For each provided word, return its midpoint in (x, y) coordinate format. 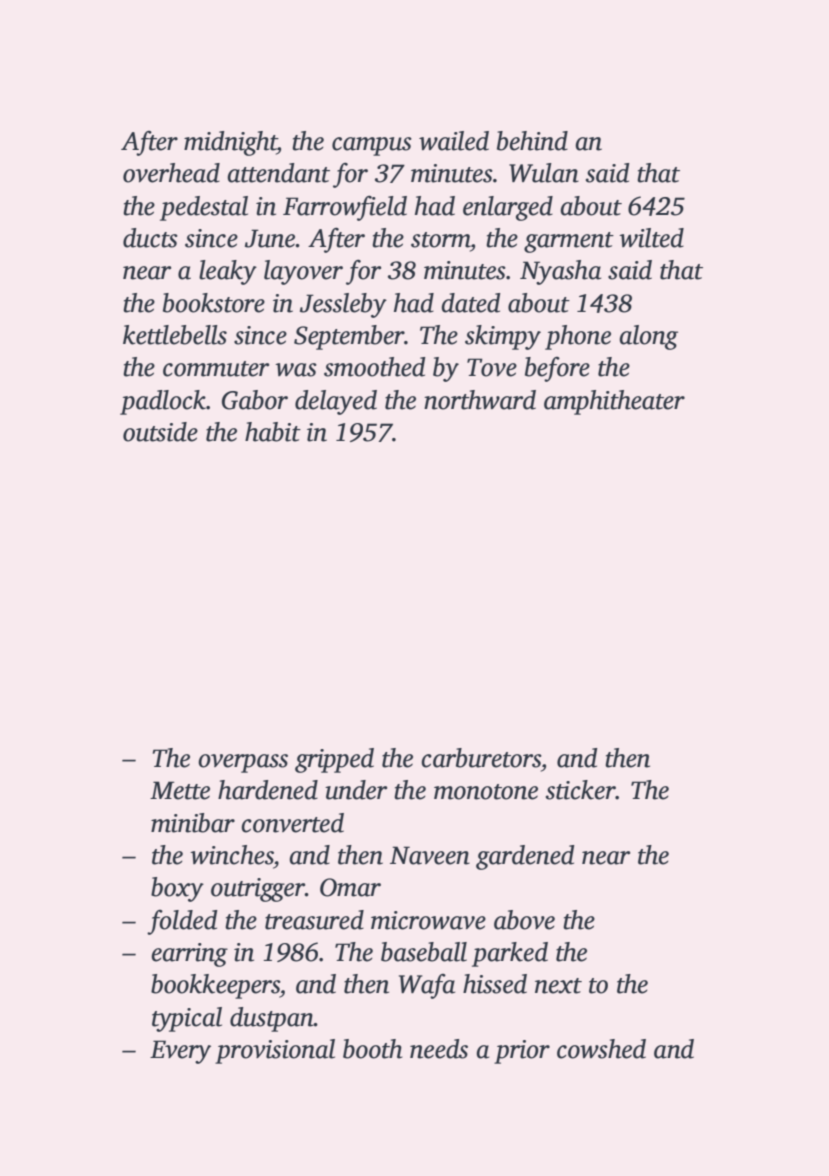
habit (273, 432)
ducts (150, 238)
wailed (454, 141)
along (648, 337)
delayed (336, 402)
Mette (180, 790)
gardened (525, 857)
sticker (581, 790)
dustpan (272, 1019)
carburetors (481, 758)
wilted (651, 238)
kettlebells (175, 335)
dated (470, 303)
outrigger (258, 890)
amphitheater (614, 402)
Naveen (430, 855)
